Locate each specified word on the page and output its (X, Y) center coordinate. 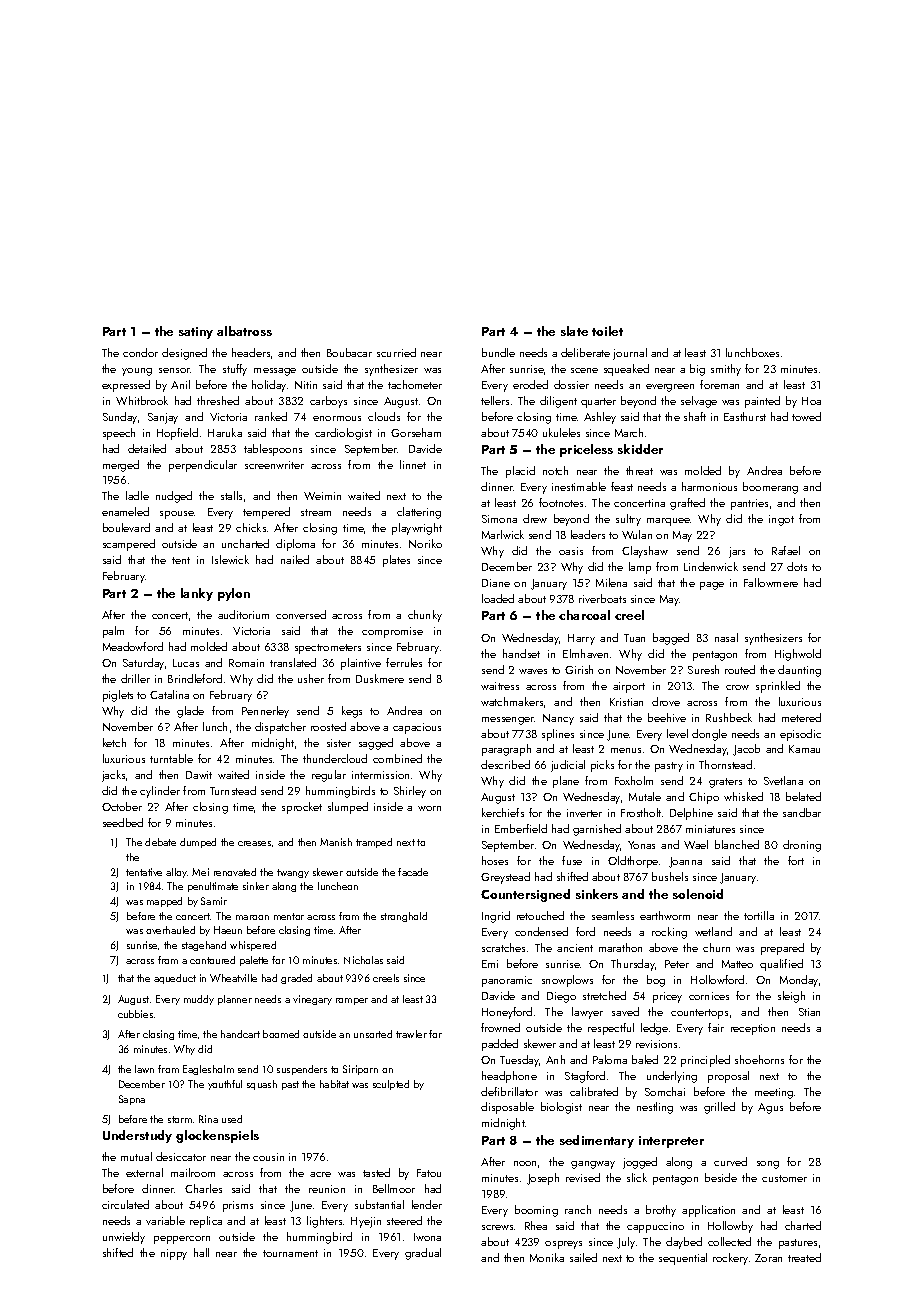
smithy (726, 370)
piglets (118, 696)
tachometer (415, 384)
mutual (136, 1156)
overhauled (170, 930)
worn (429, 808)
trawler (411, 1034)
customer (784, 1178)
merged (121, 466)
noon (525, 1163)
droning (802, 846)
